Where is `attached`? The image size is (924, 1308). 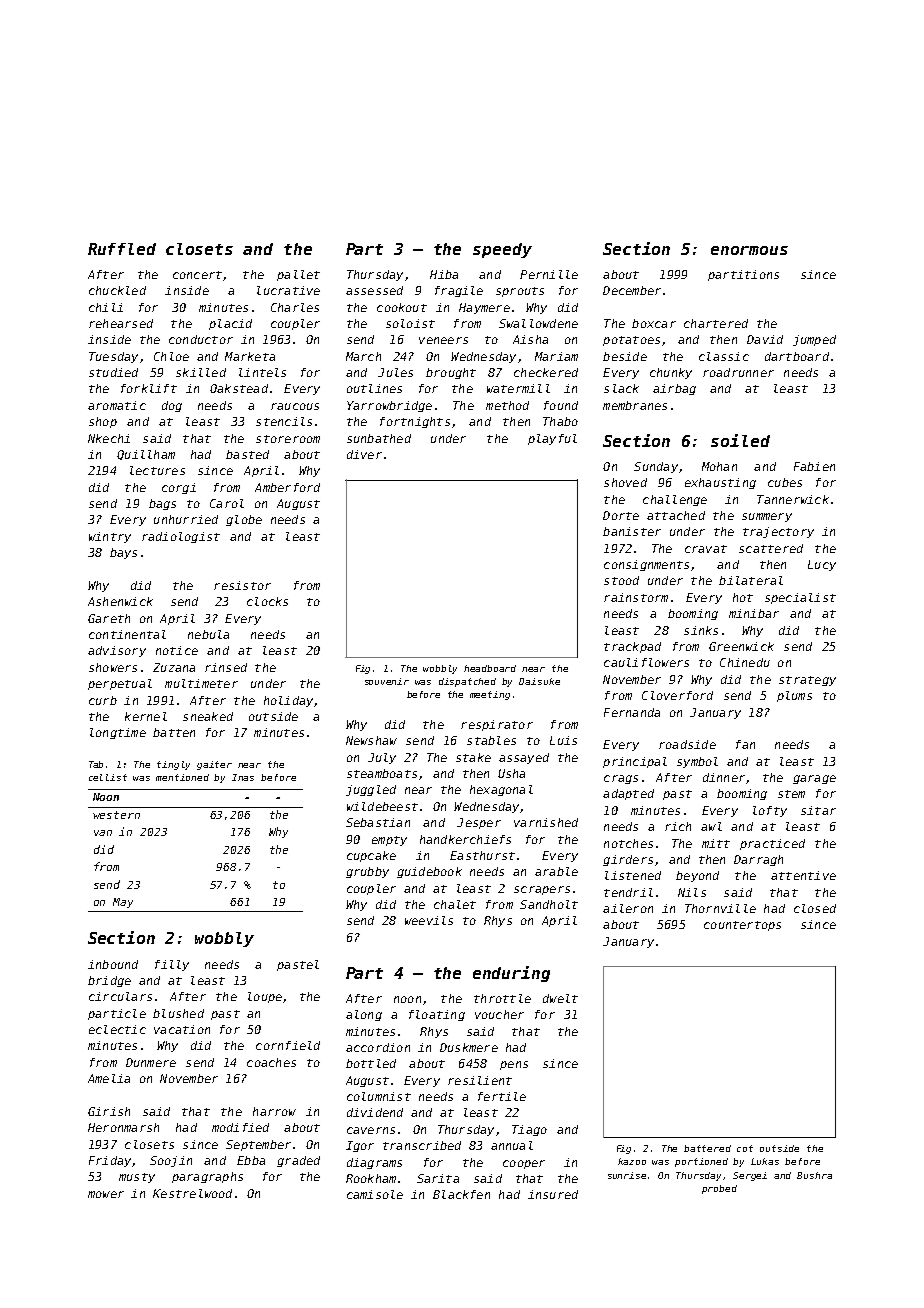 attached is located at coordinates (676, 515).
